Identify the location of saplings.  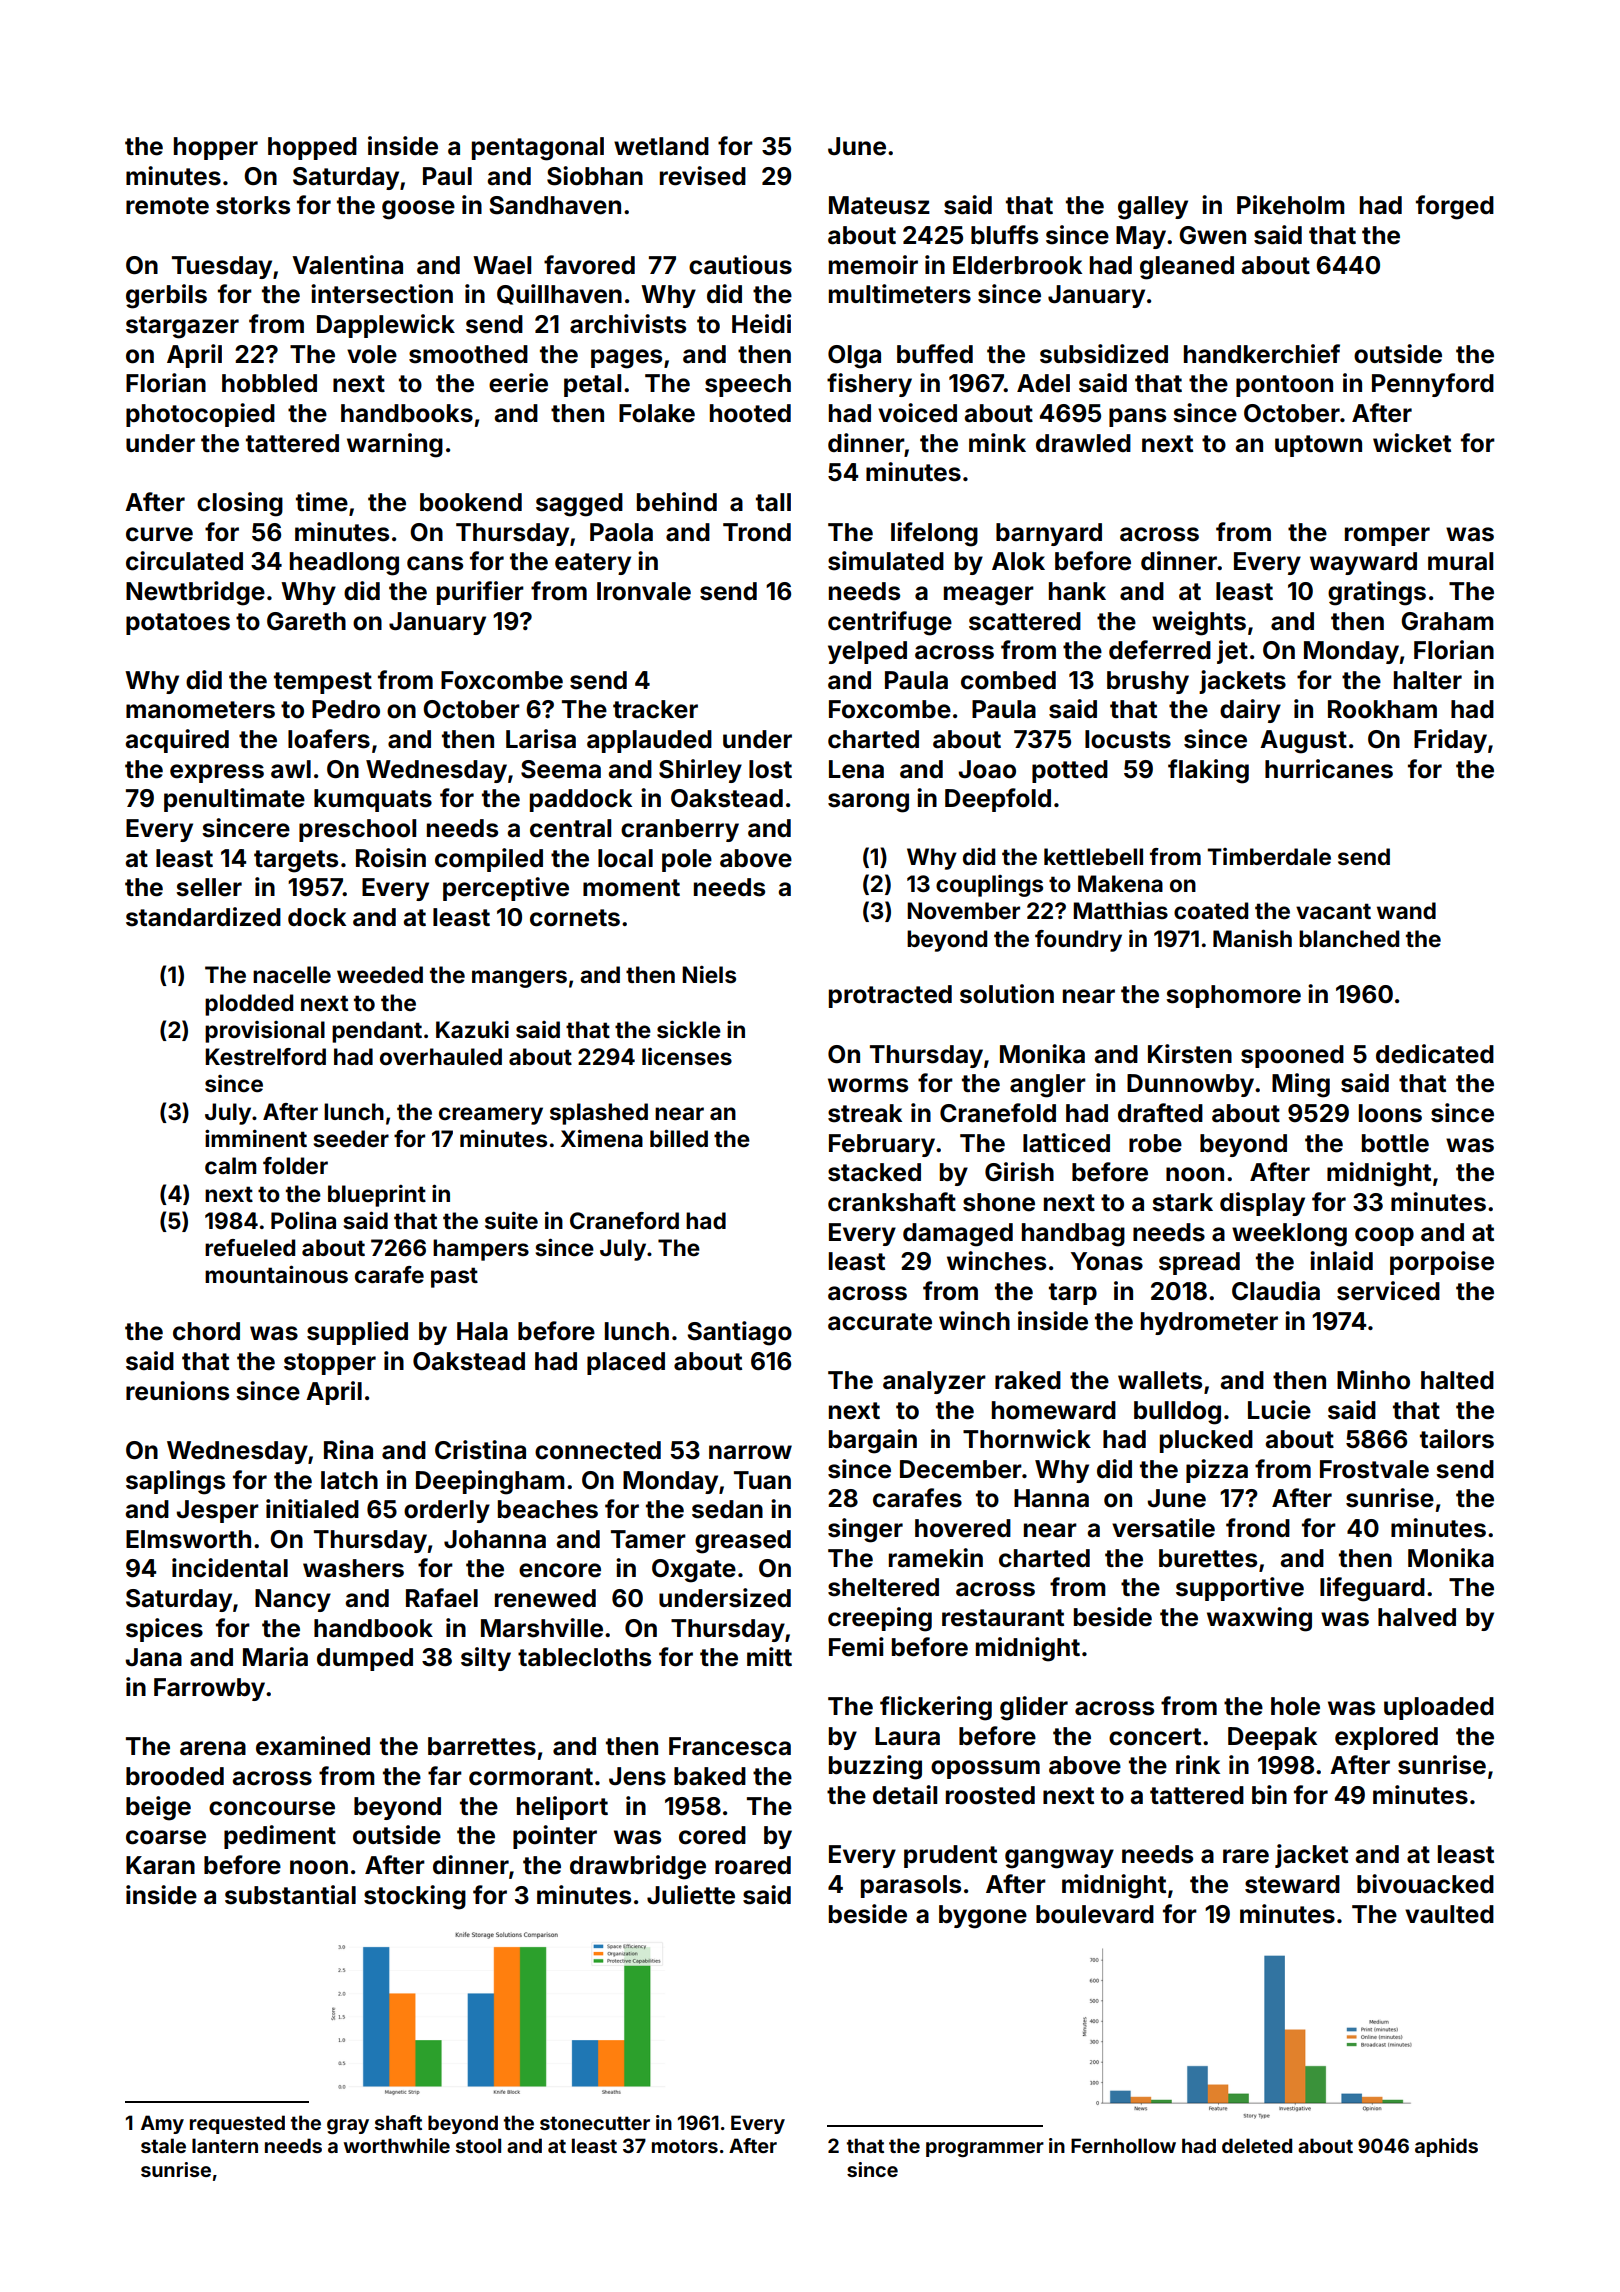
(175, 1482).
